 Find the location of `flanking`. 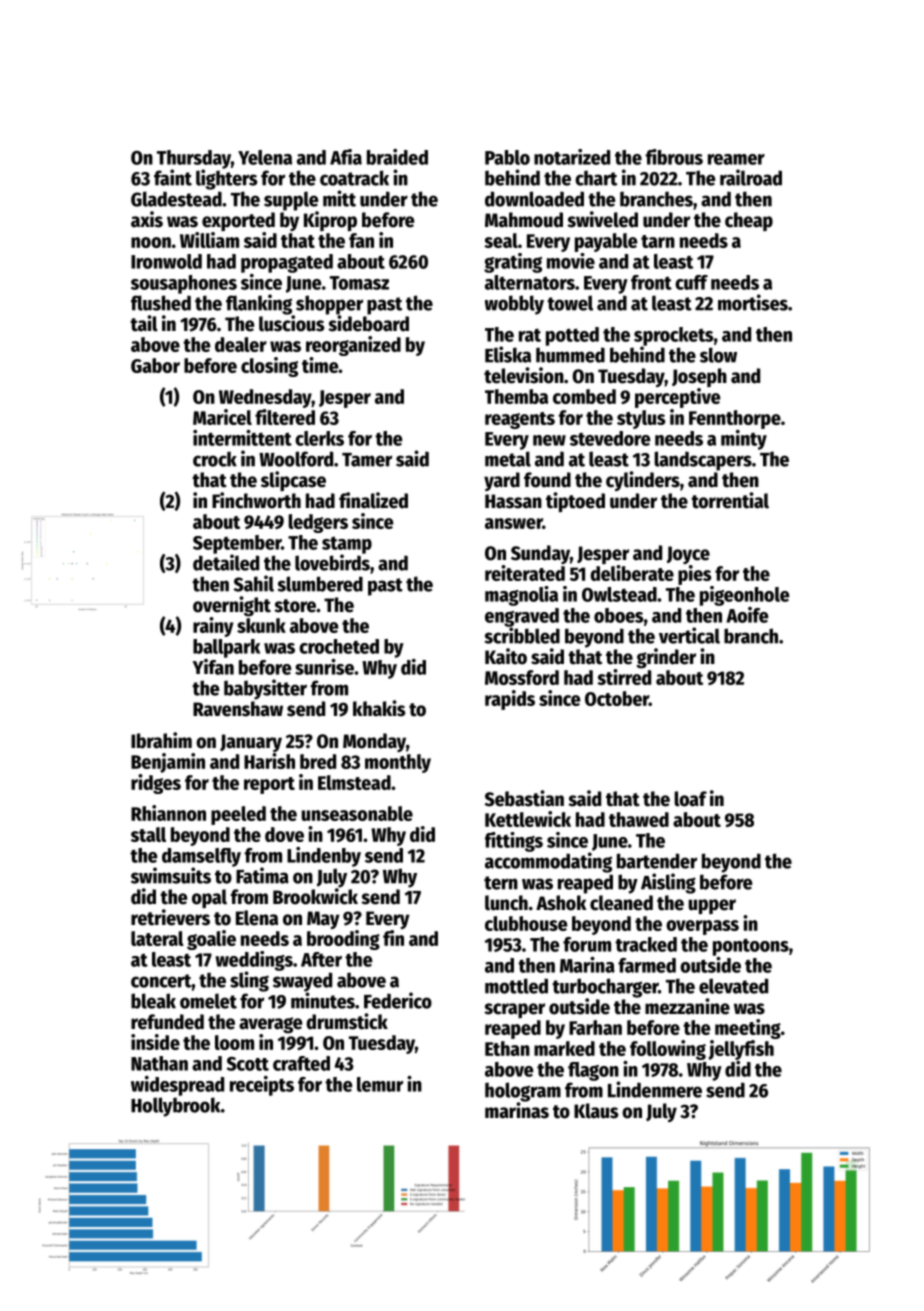

flanking is located at coordinates (259, 304).
